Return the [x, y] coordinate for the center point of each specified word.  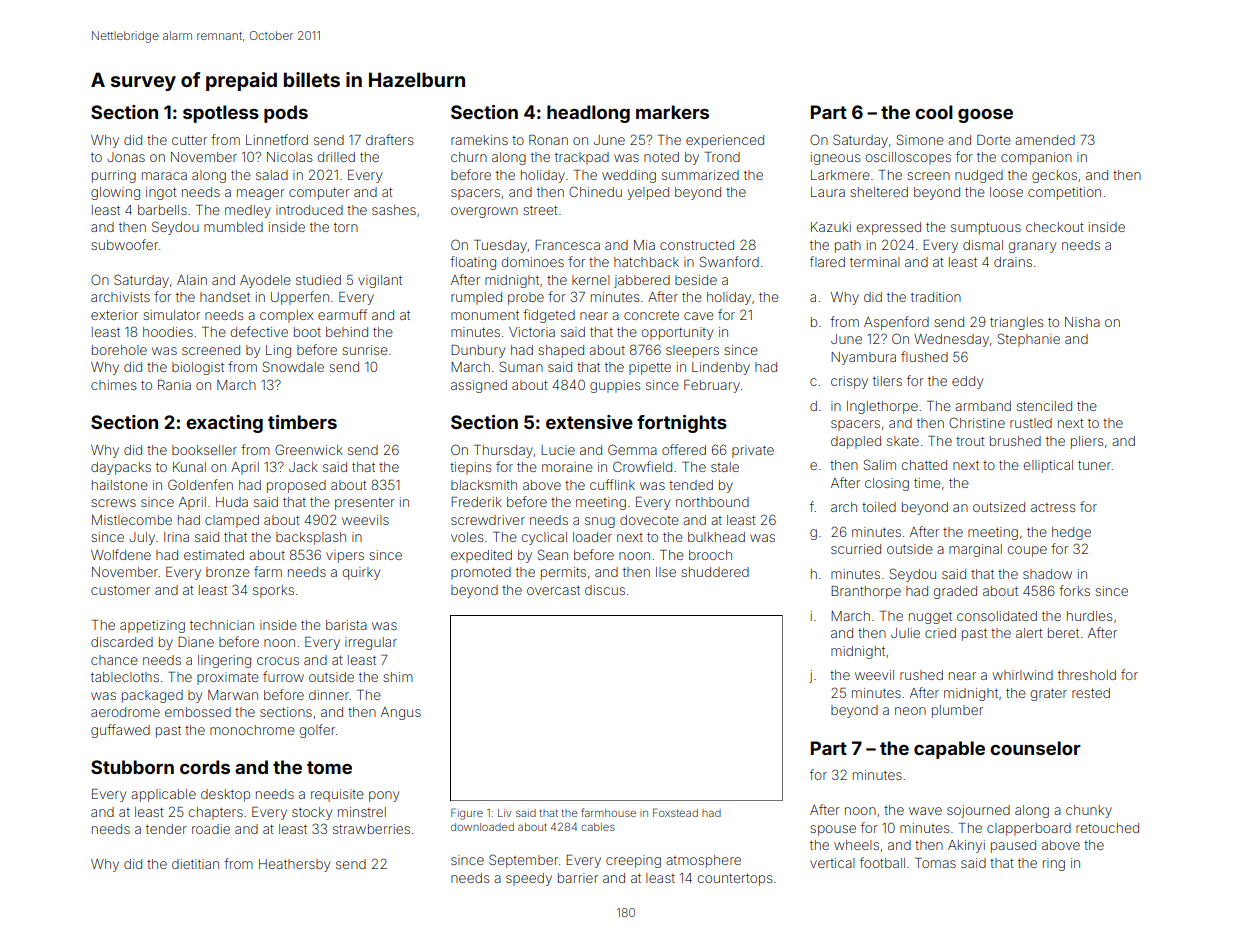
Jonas [126, 157]
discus [605, 590]
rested [1091, 693]
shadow [1047, 574]
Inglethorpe [882, 407]
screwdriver [488, 520]
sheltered [879, 192]
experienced [725, 141]
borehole [119, 350]
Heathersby [294, 865]
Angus [401, 713]
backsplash [311, 538]
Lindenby [721, 368]
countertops [735, 879]
